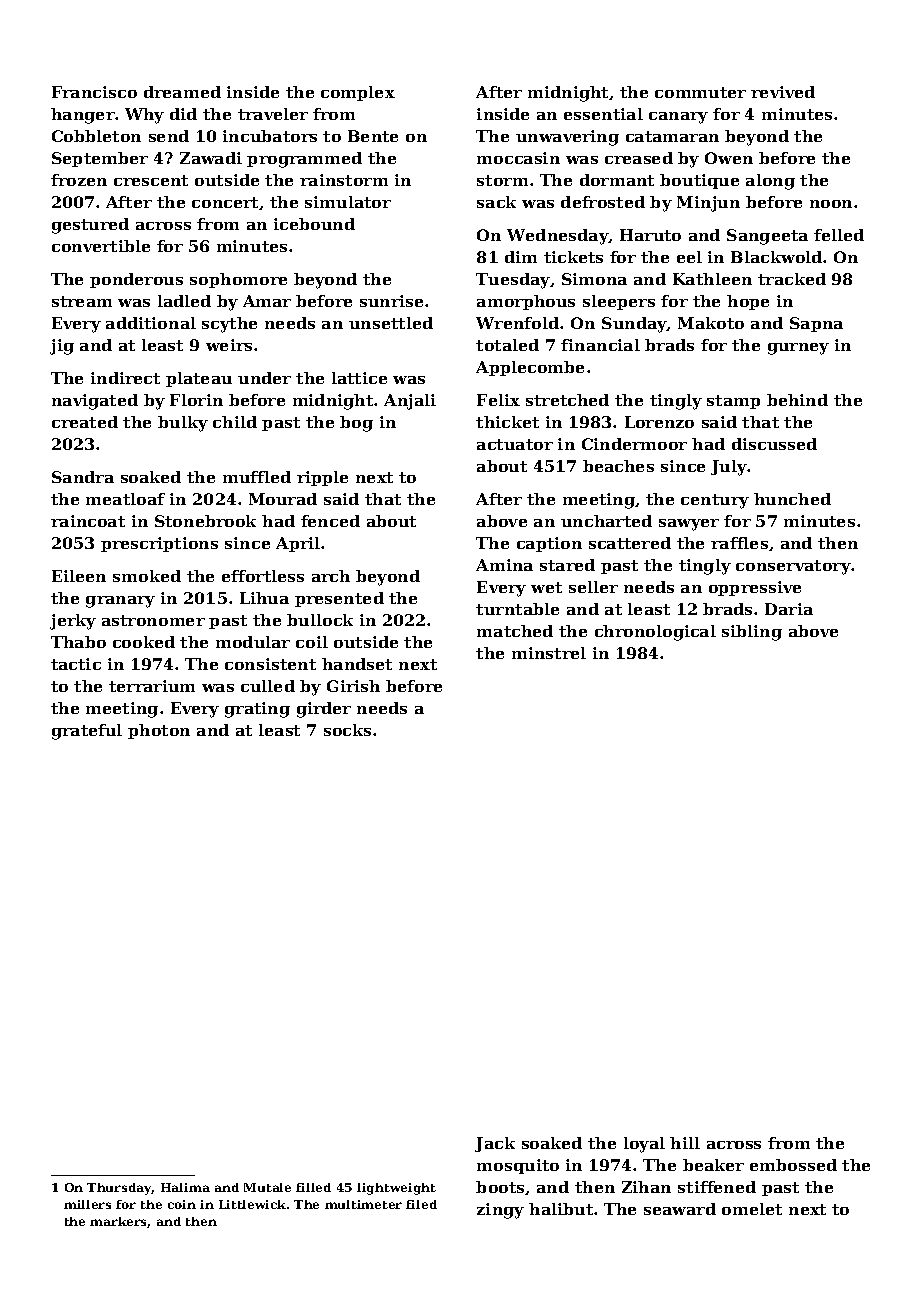  What do you see at coordinates (373, 136) in the document?
I see `Bente` at bounding box center [373, 136].
